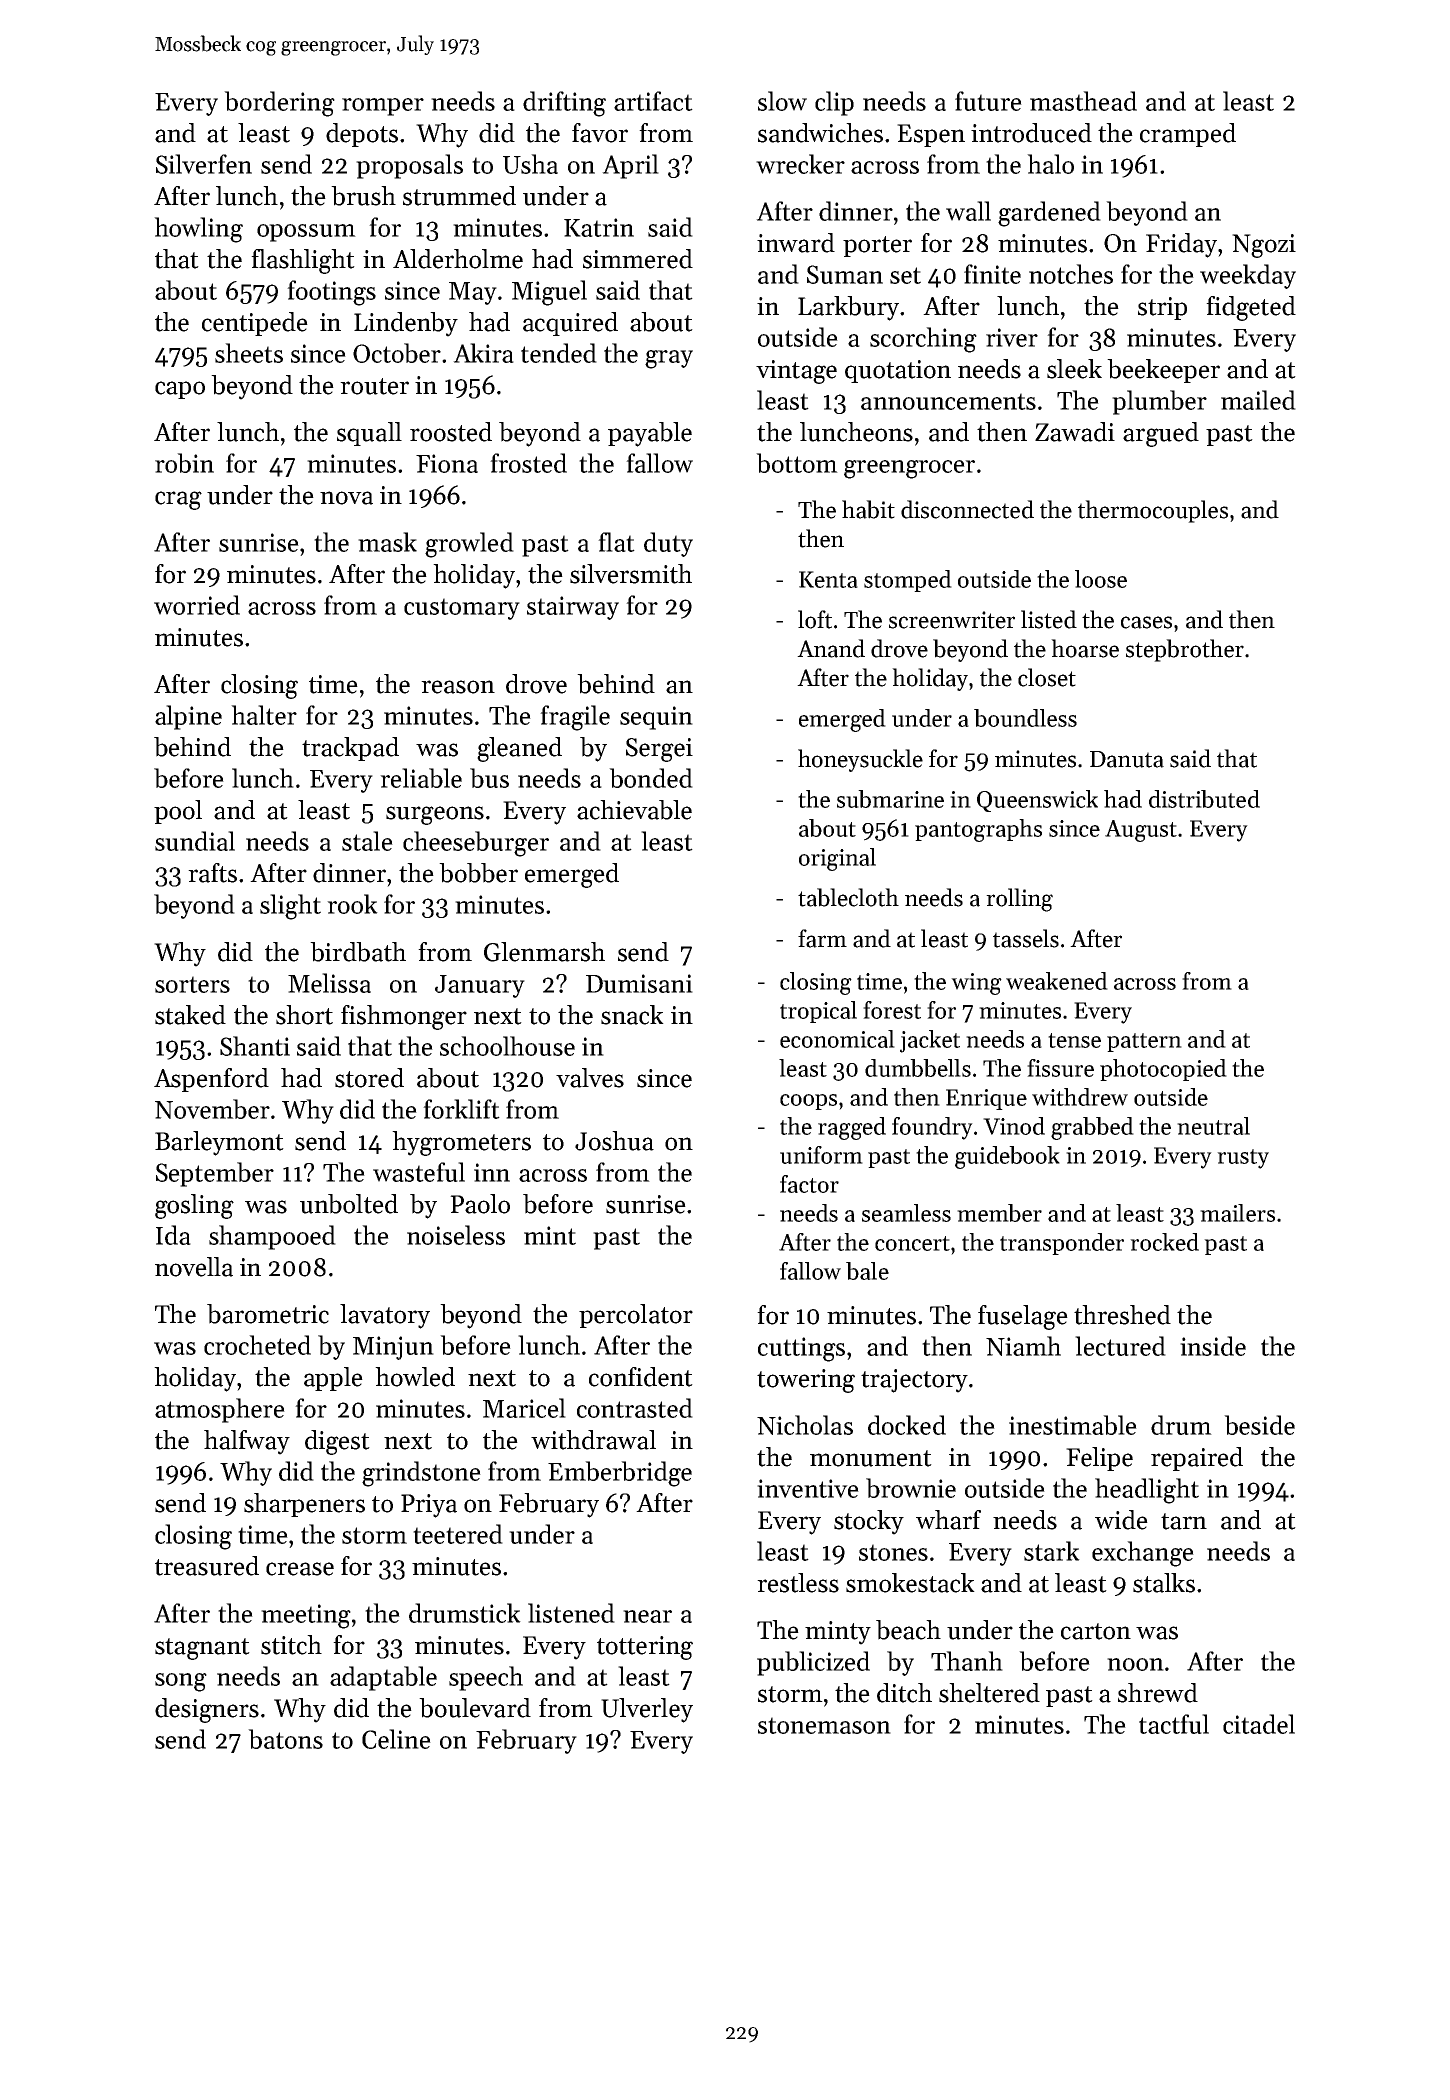 The image size is (1450, 2100). What do you see at coordinates (1213, 1346) in the document?
I see `inside` at bounding box center [1213, 1346].
